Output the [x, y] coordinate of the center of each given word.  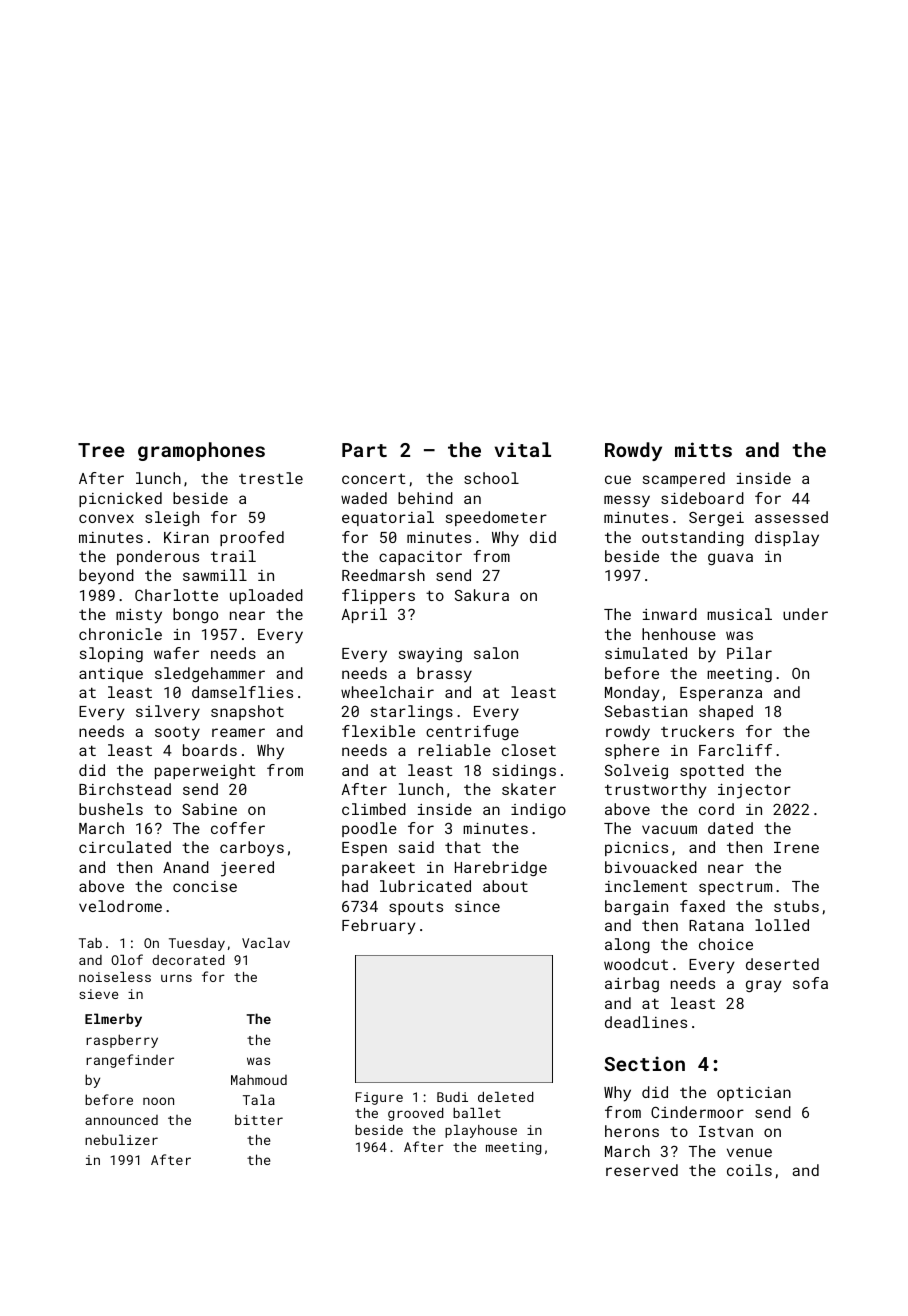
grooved [415, 1114]
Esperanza [721, 694]
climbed [374, 809]
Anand [186, 867]
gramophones [201, 451]
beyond [106, 577]
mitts [703, 449]
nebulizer [121, 1139]
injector [754, 791]
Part [364, 450]
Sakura [482, 595]
